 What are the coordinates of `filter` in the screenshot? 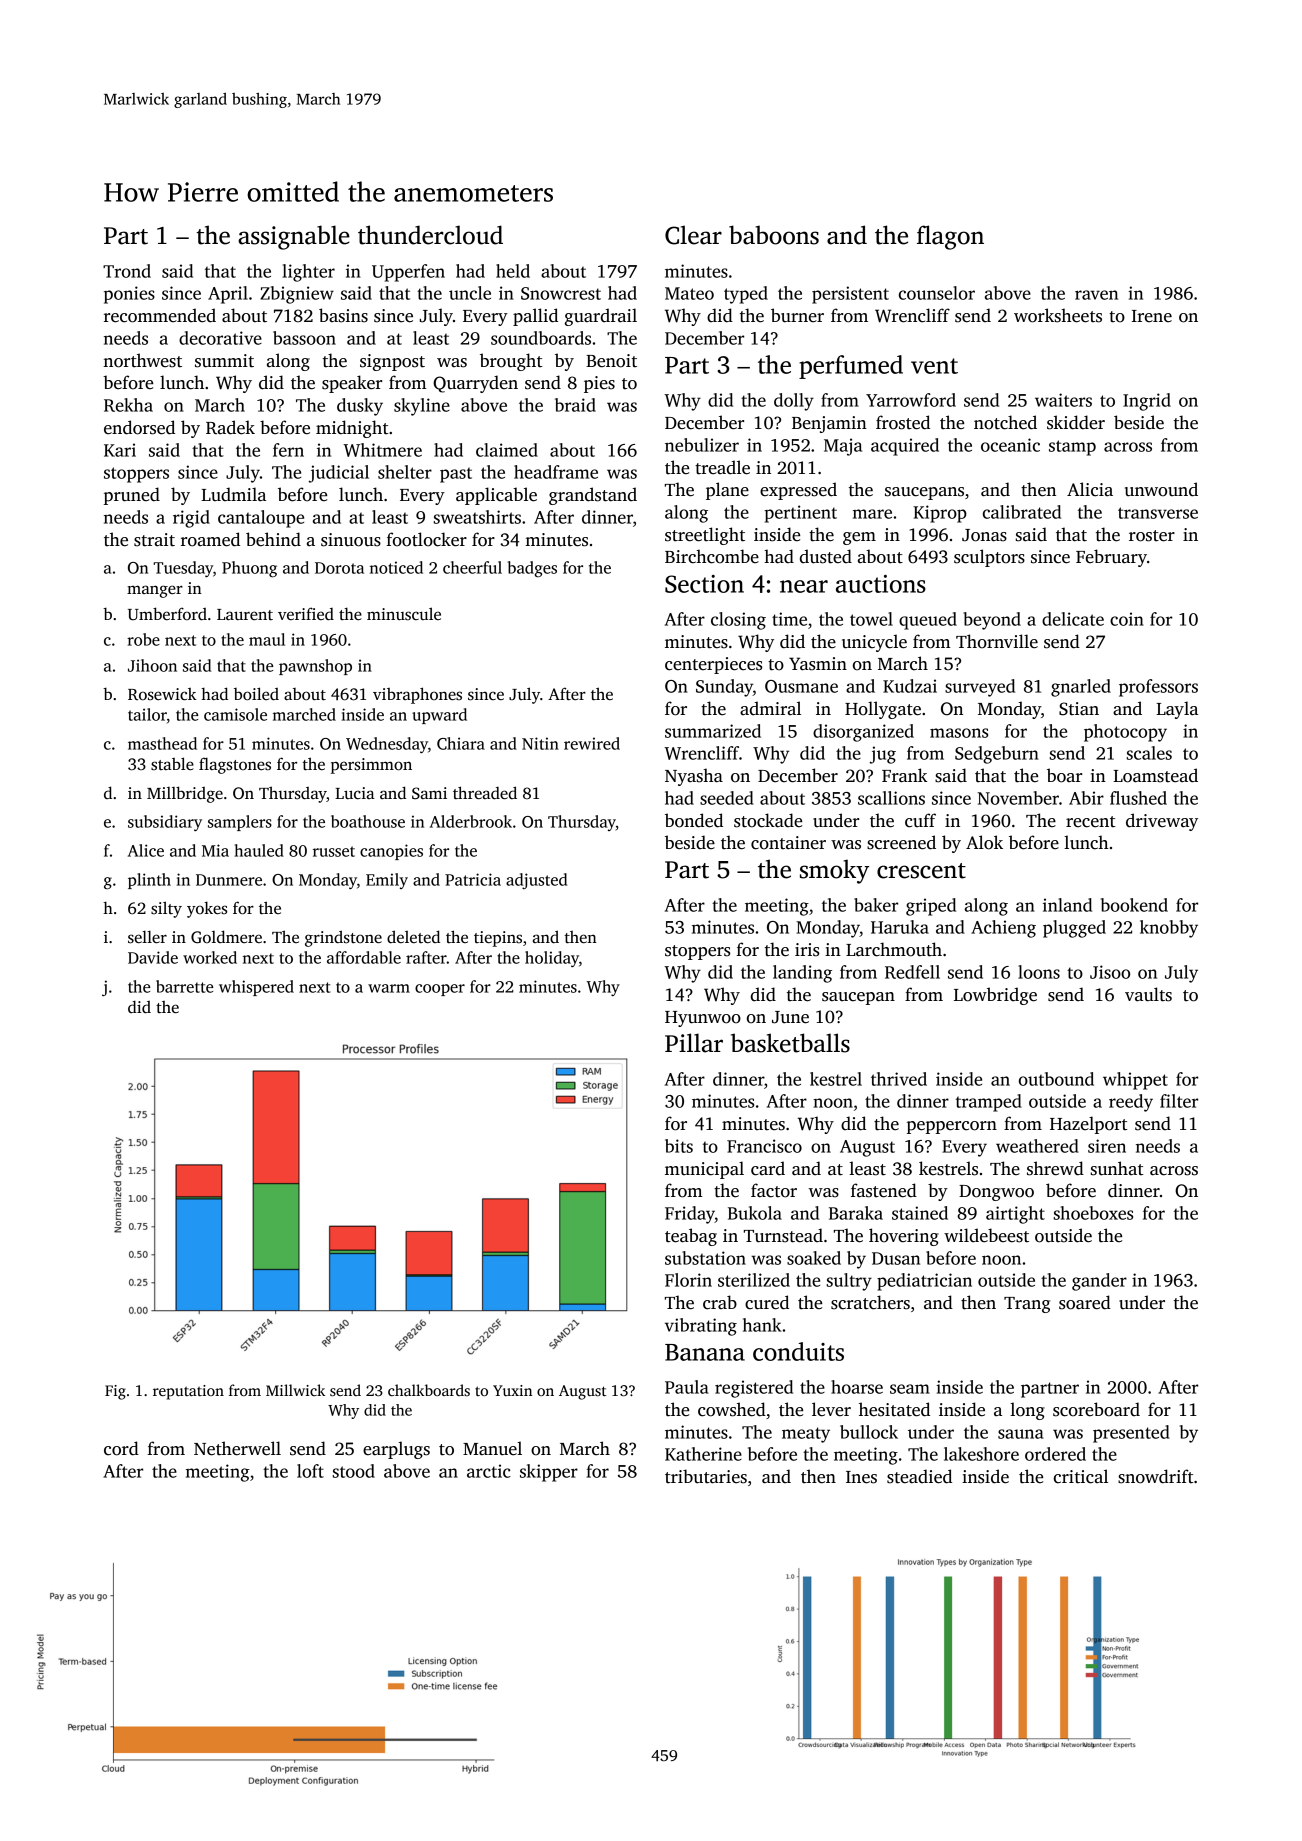 It's located at (1179, 1101).
